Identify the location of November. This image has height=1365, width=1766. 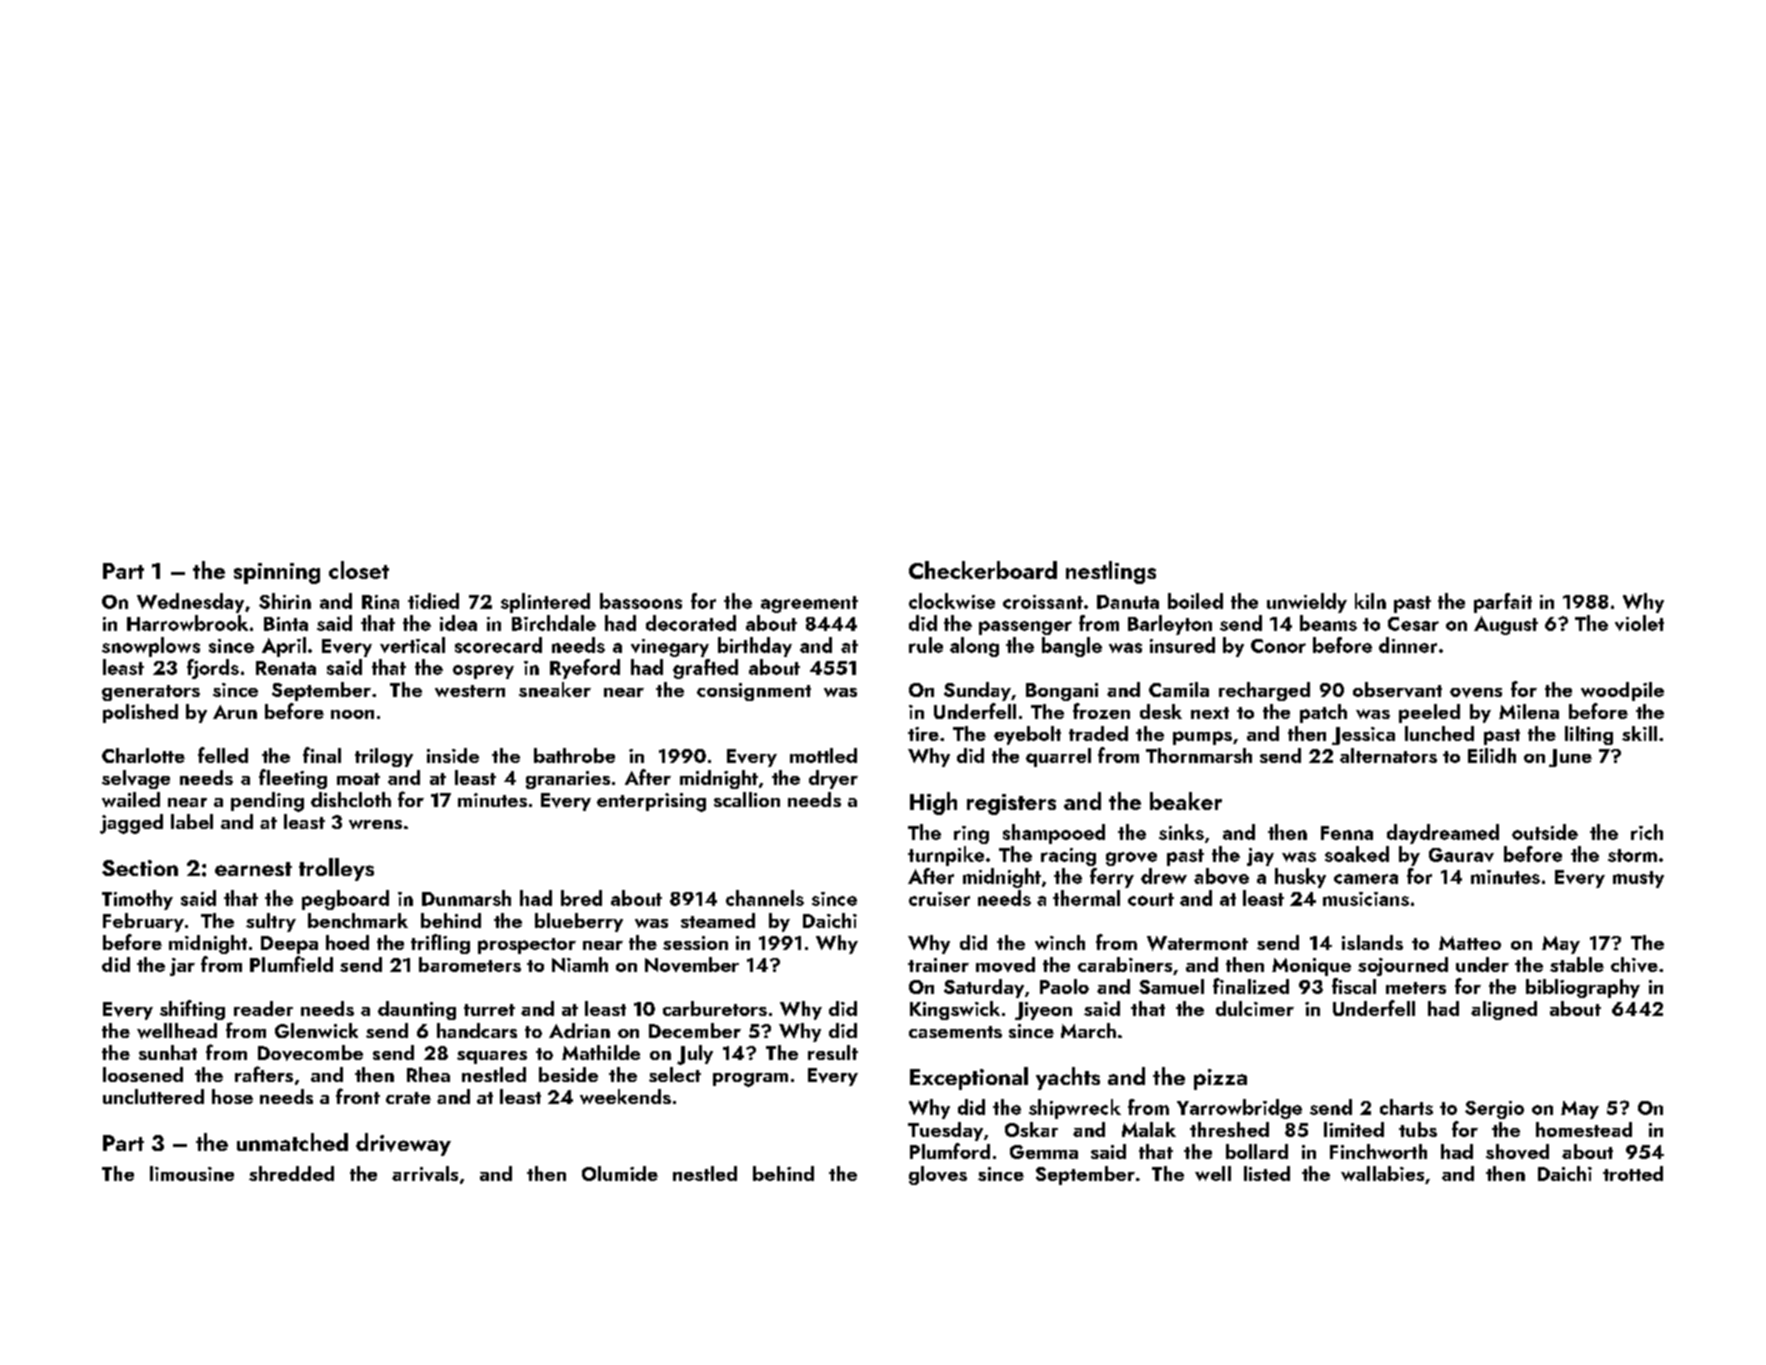
(692, 964).
